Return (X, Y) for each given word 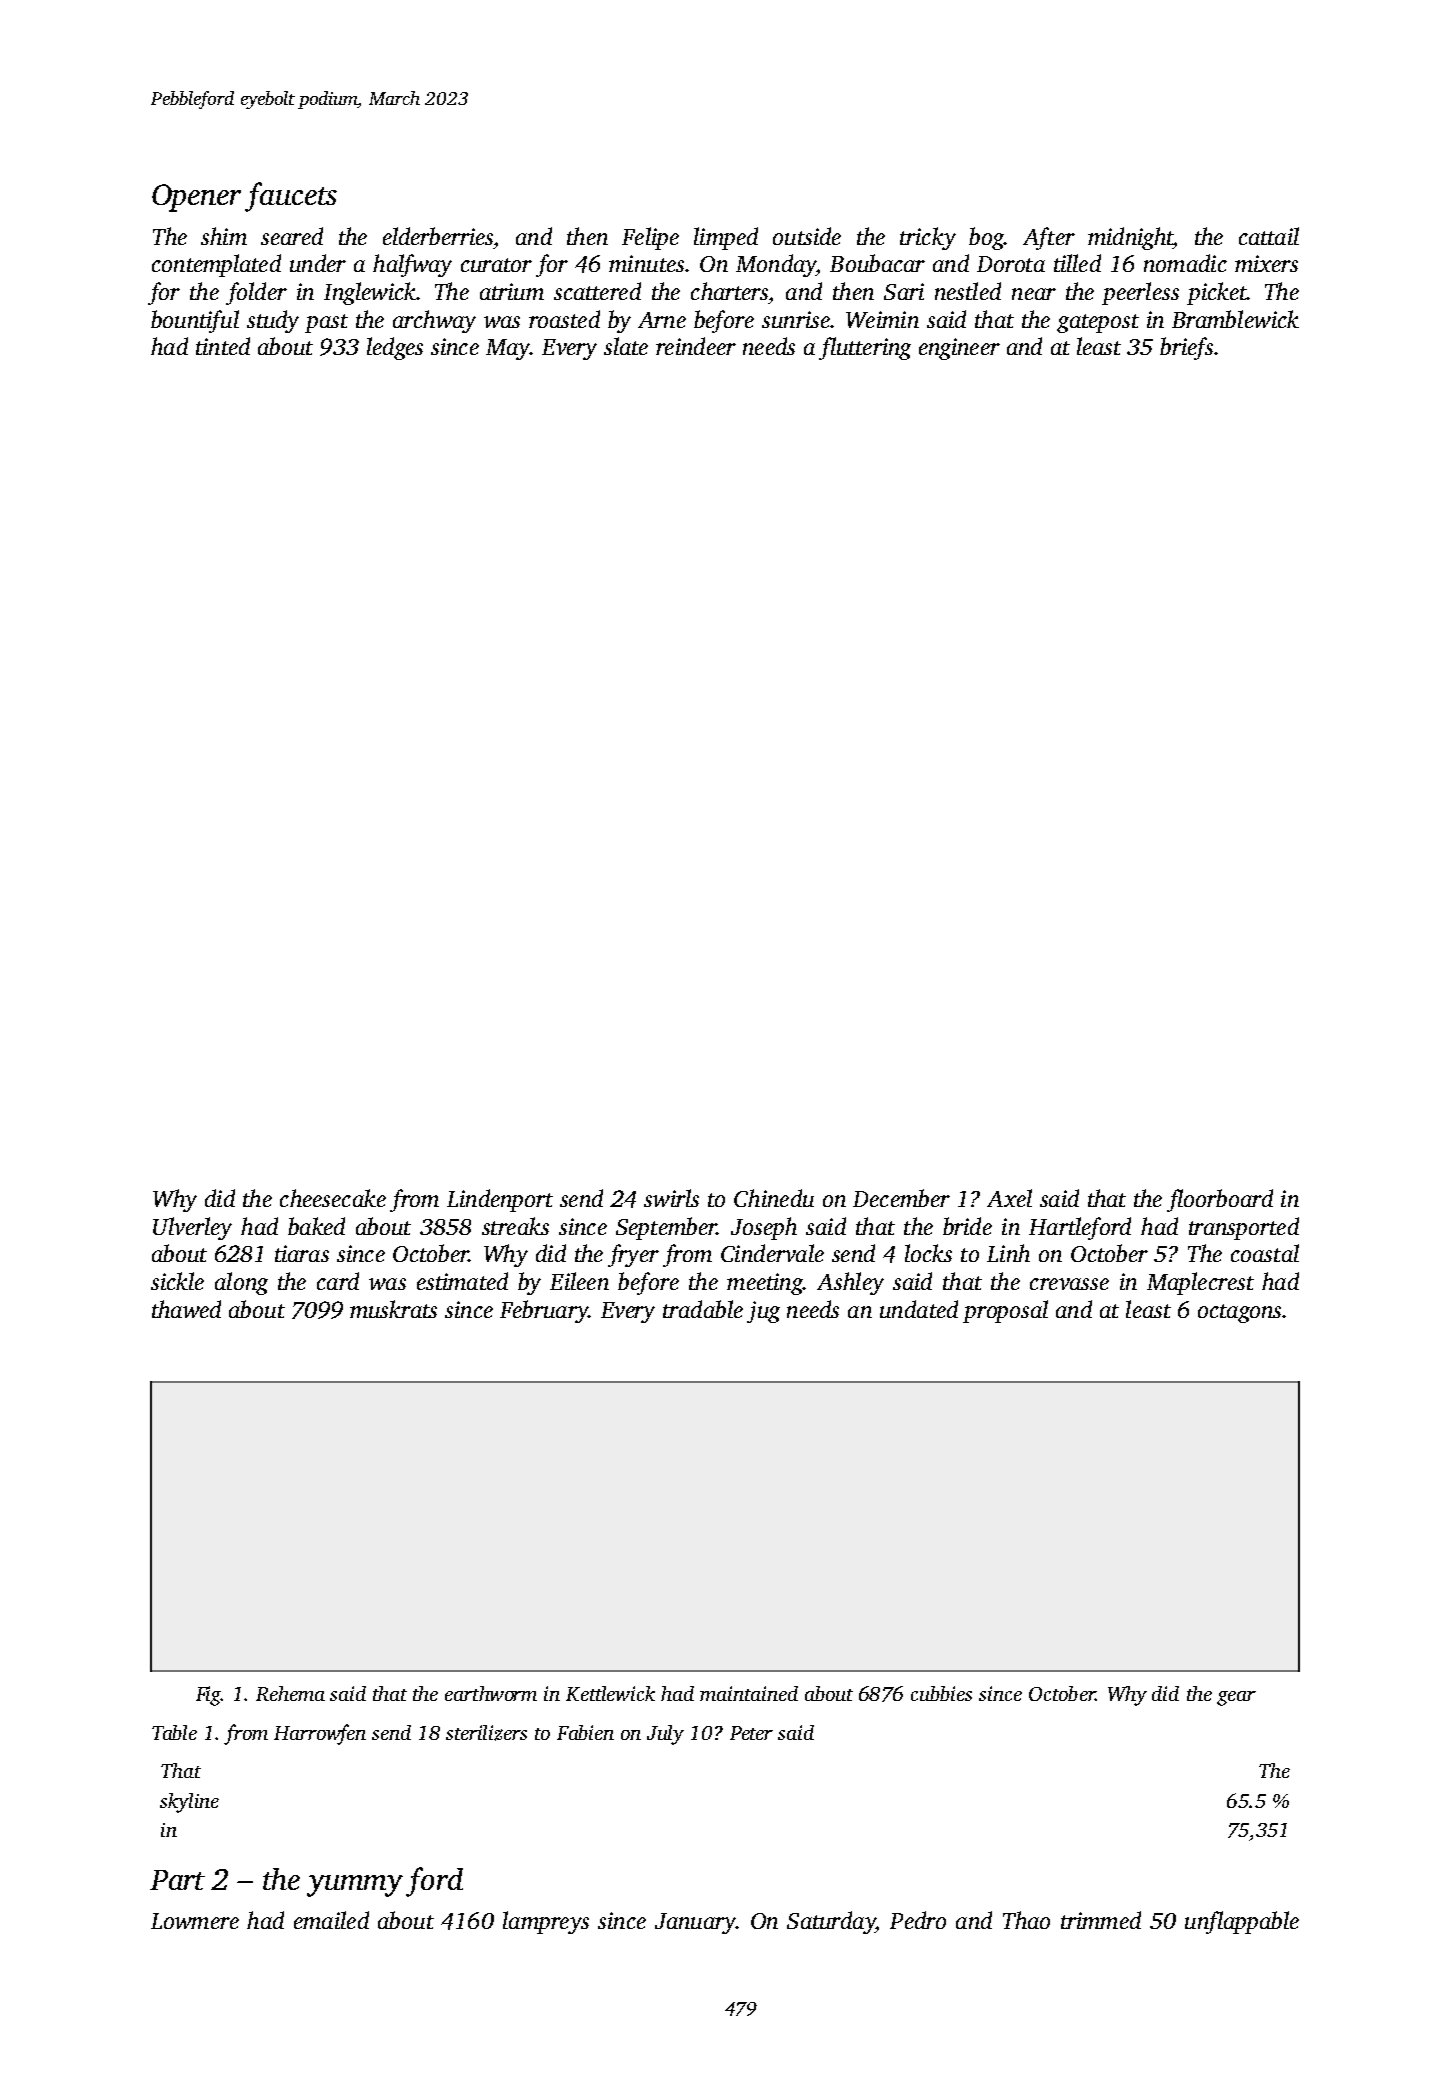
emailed (331, 1920)
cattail (1269, 236)
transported (1244, 1228)
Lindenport (500, 1200)
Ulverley (192, 1228)
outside (807, 236)
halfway (412, 265)
